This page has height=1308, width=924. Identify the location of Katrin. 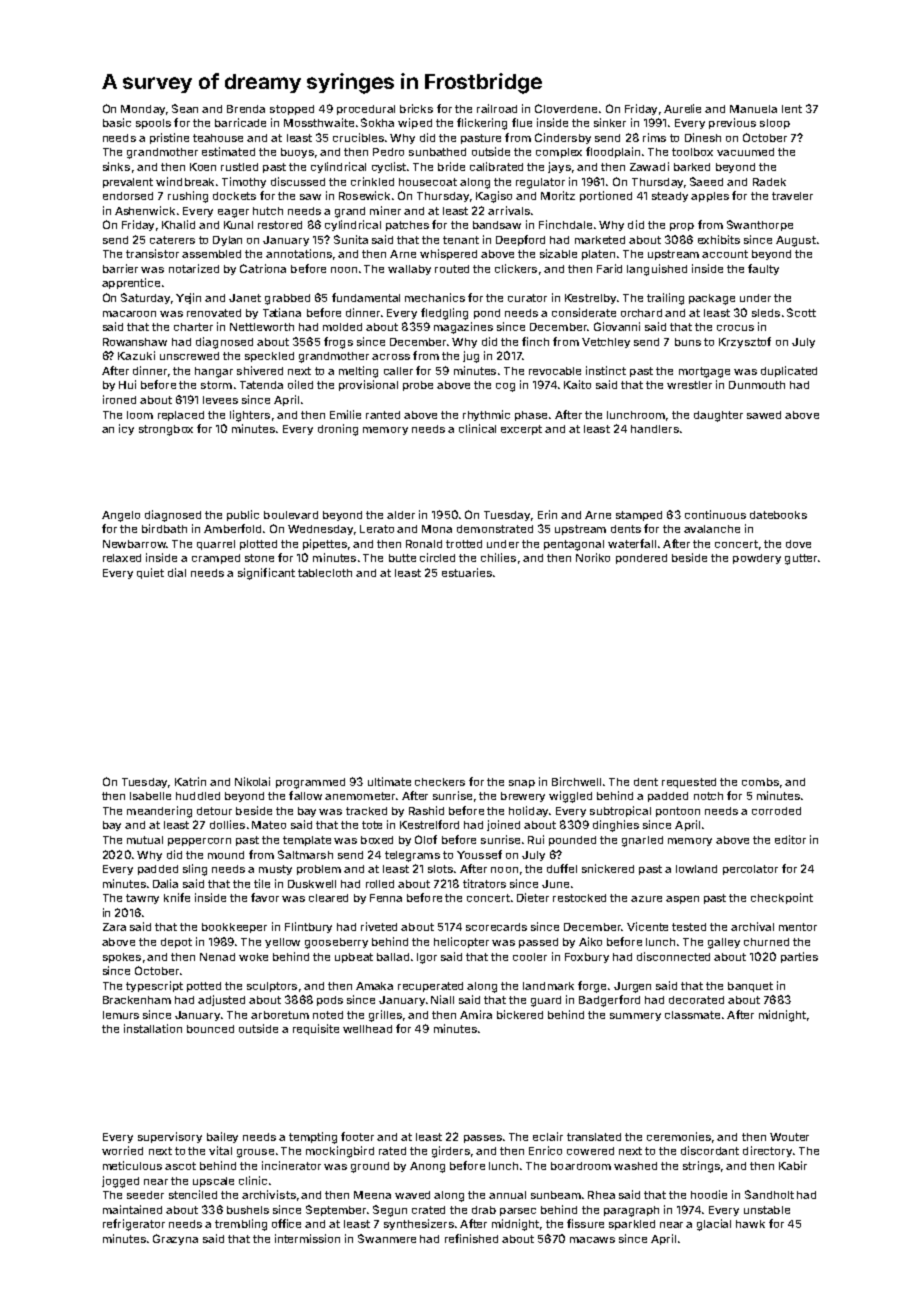
(190, 781).
